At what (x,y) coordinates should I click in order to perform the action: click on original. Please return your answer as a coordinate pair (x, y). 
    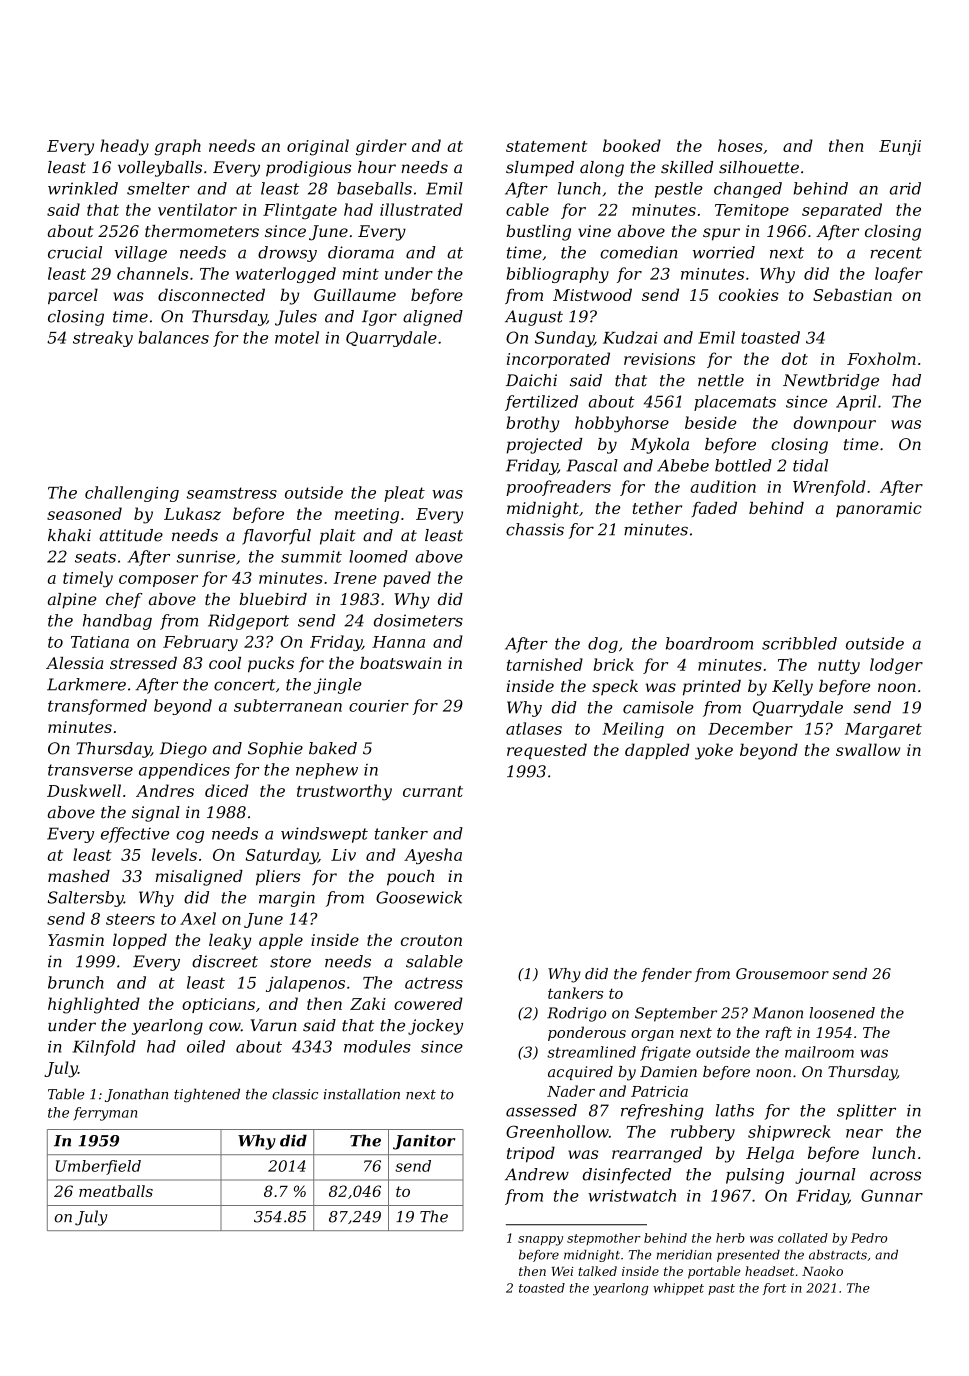
    Looking at the image, I should click on (318, 147).
